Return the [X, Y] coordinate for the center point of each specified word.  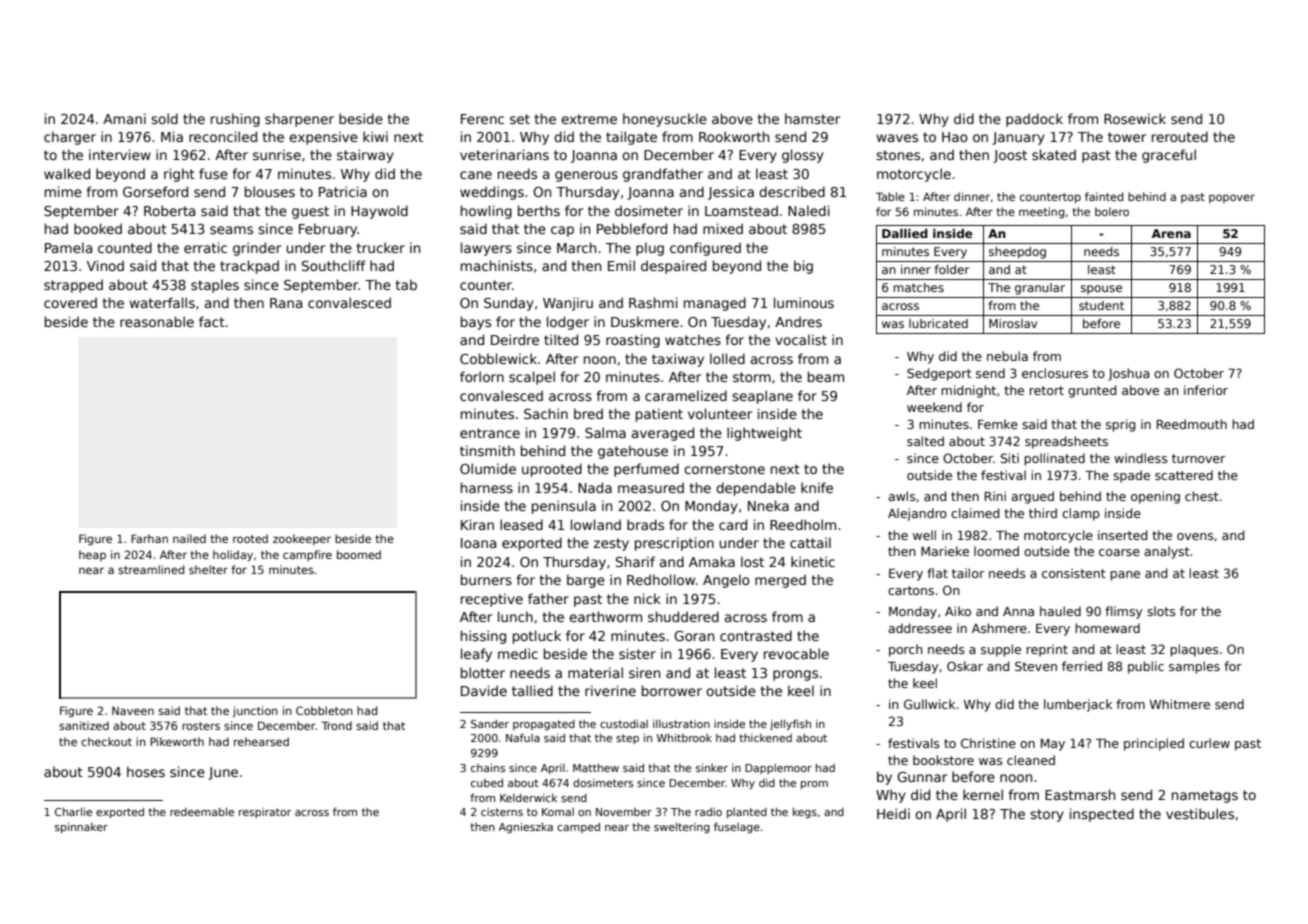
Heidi [893, 813]
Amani [124, 118]
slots [1161, 611]
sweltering [682, 827]
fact [212, 321]
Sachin [546, 413]
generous [586, 176]
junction [255, 711]
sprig [1120, 425]
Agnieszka [526, 827]
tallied [532, 690]
